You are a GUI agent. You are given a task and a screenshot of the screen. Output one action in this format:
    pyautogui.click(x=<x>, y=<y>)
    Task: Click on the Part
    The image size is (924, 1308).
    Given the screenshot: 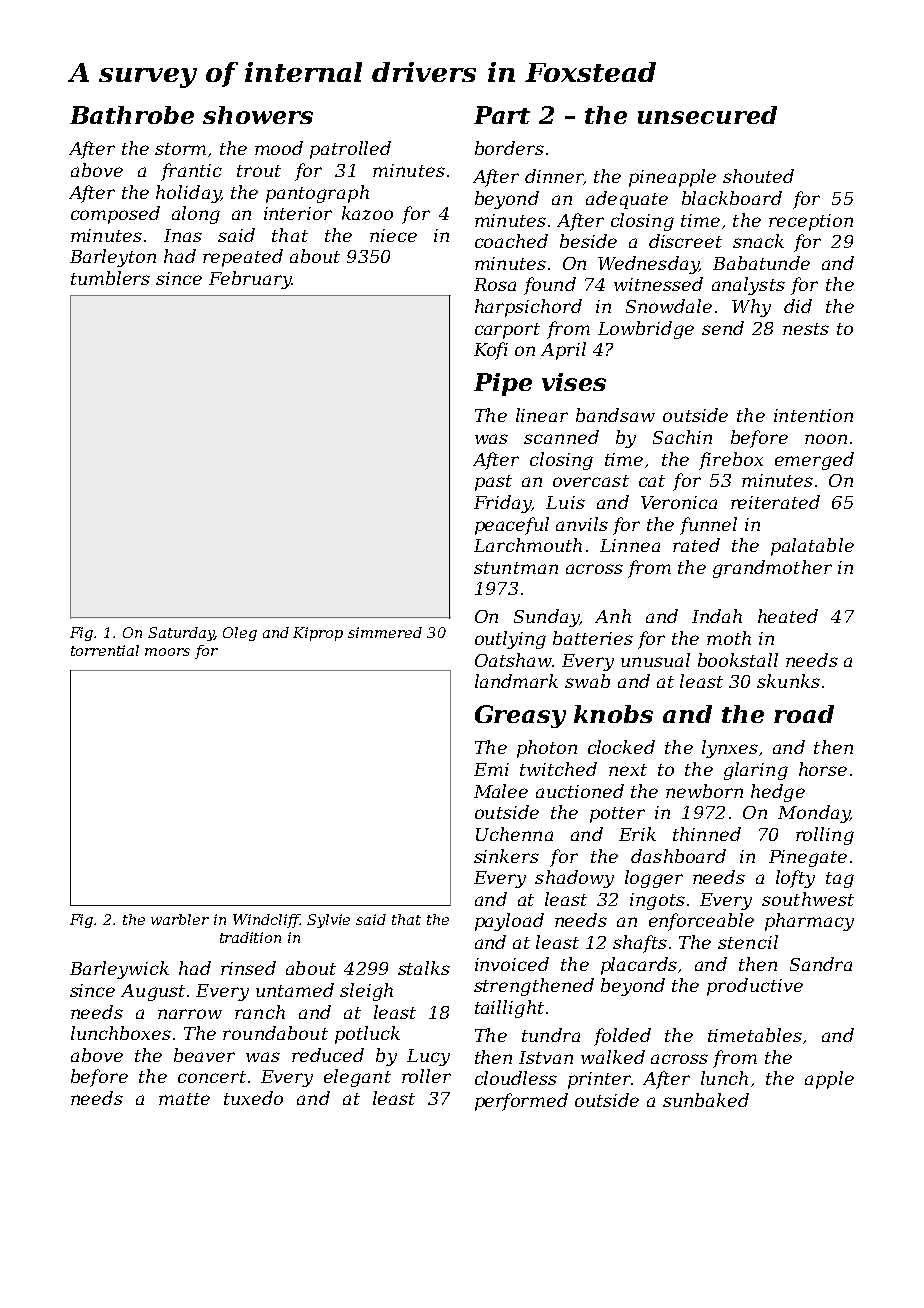 What is the action you would take?
    pyautogui.click(x=502, y=115)
